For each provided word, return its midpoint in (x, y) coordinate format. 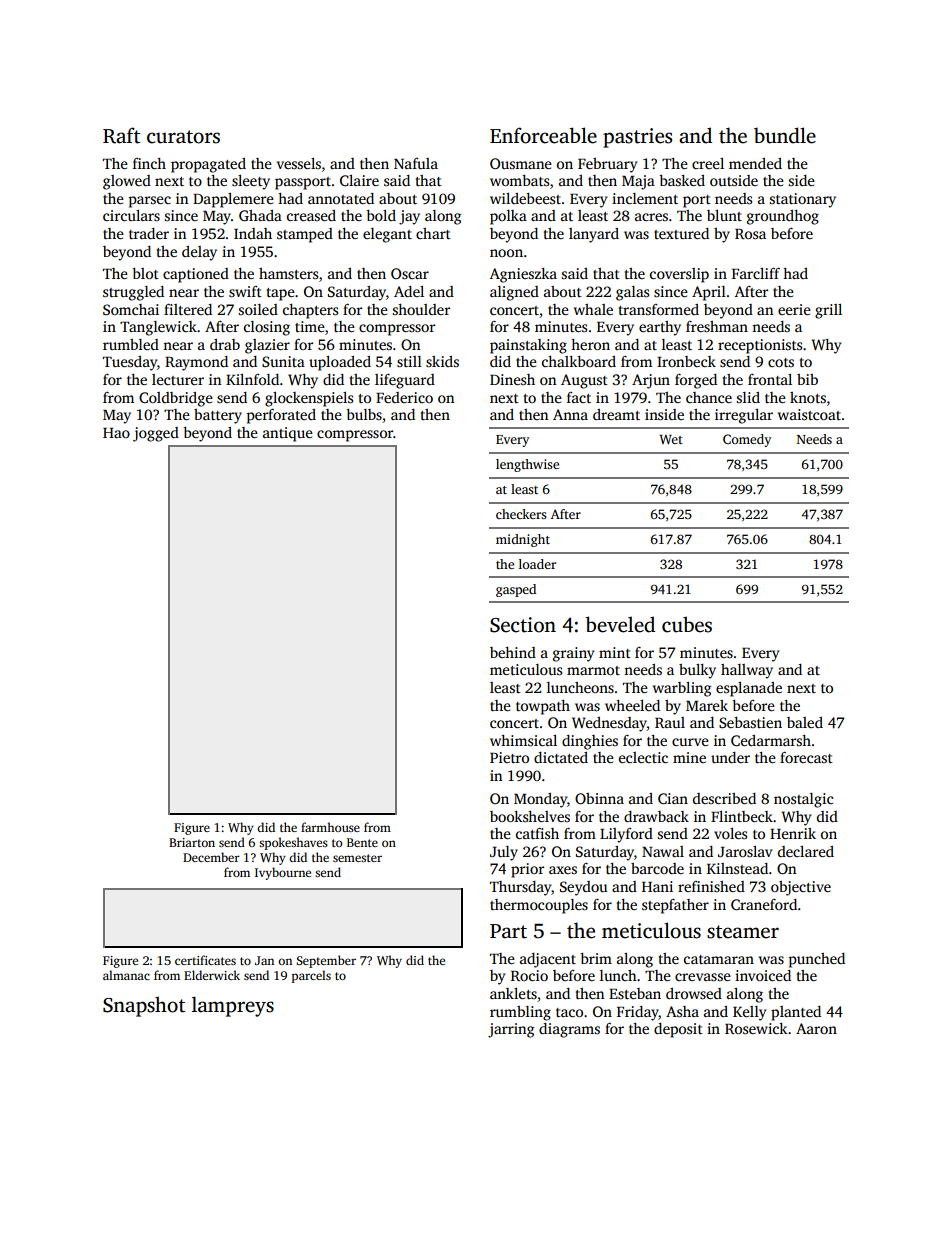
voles (730, 833)
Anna (570, 414)
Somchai (131, 309)
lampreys (233, 1006)
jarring (511, 1030)
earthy (660, 328)
